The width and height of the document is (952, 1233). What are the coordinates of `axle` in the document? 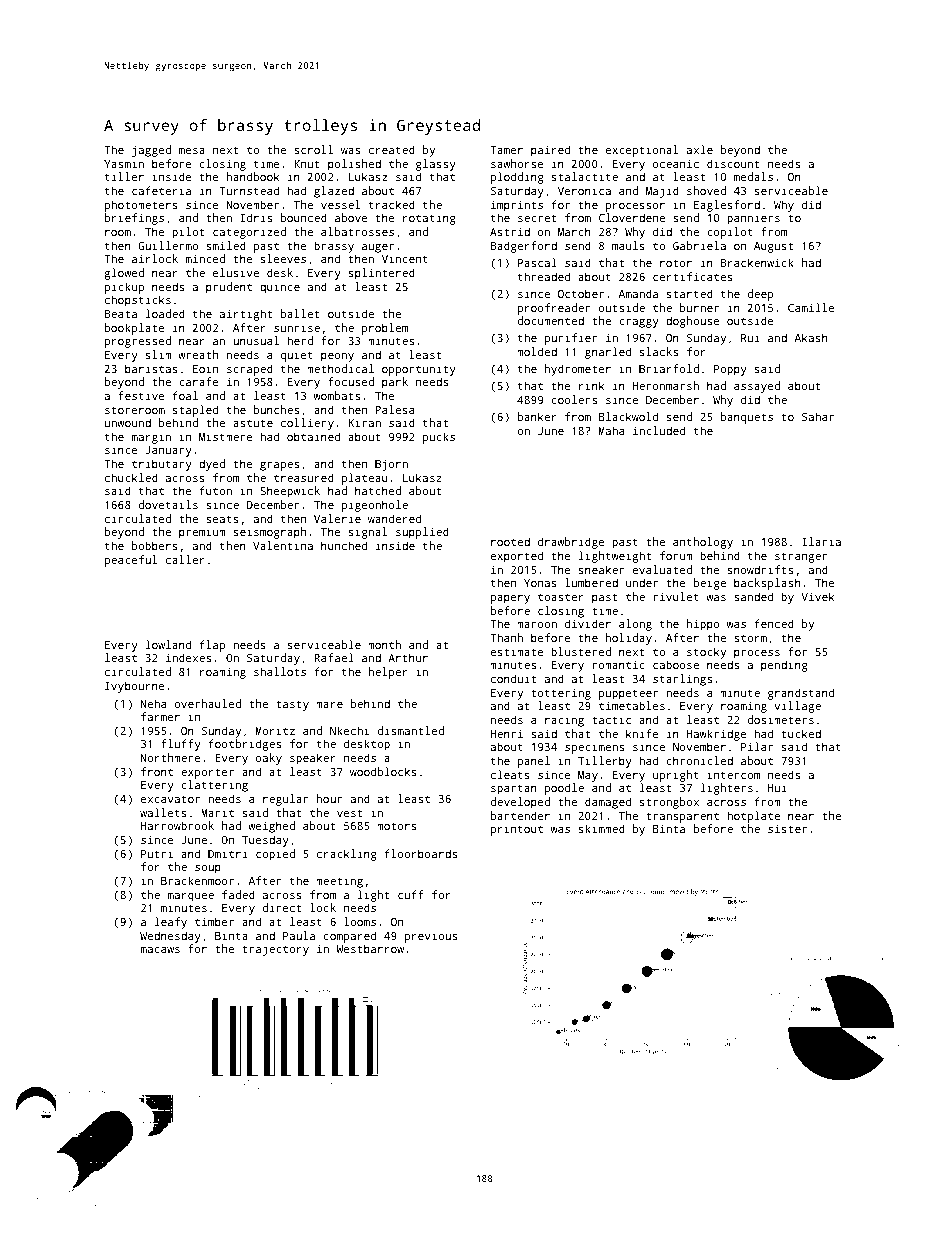 It's located at (700, 149).
